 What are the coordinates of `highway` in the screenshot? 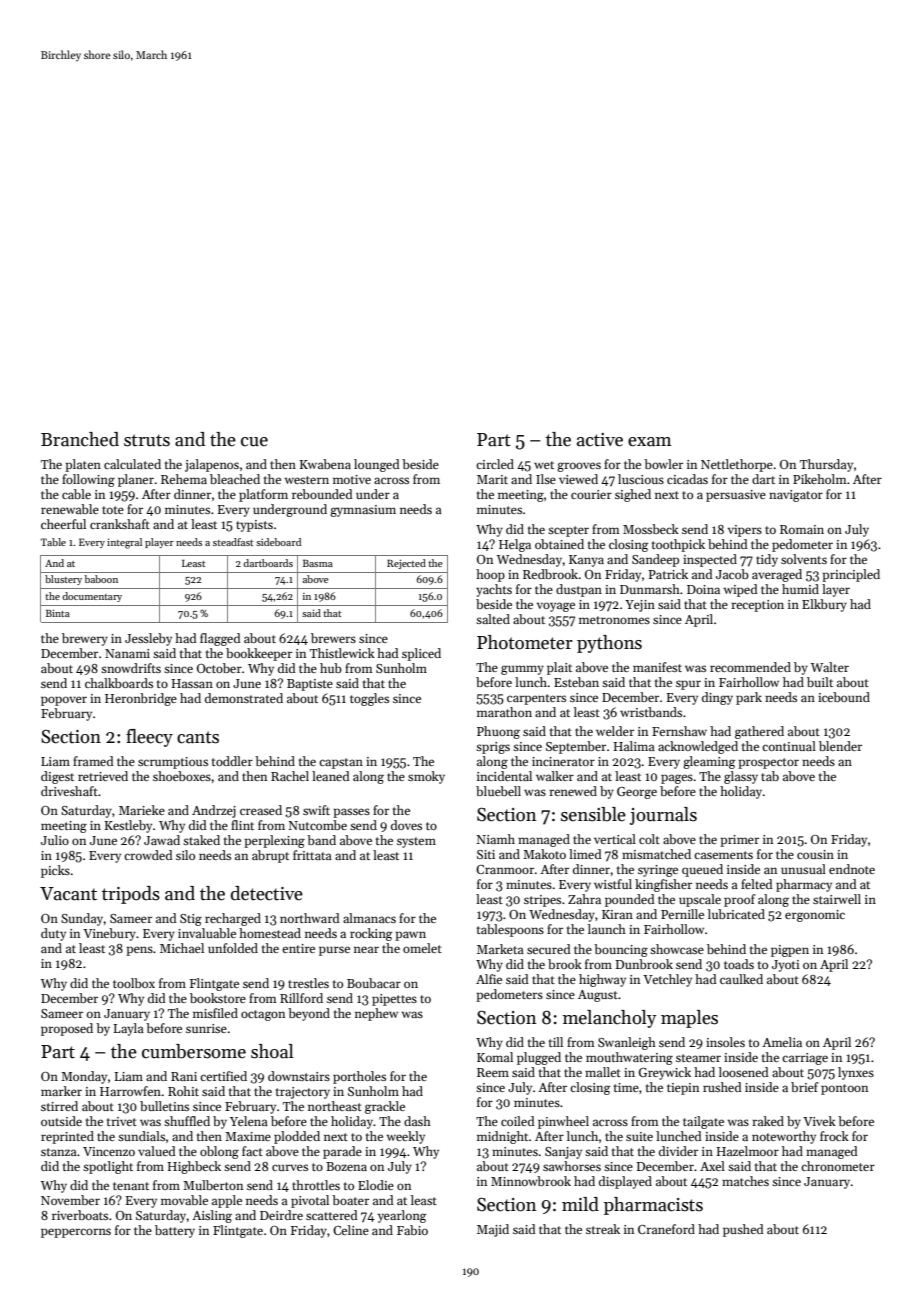 It's located at (602, 980).
